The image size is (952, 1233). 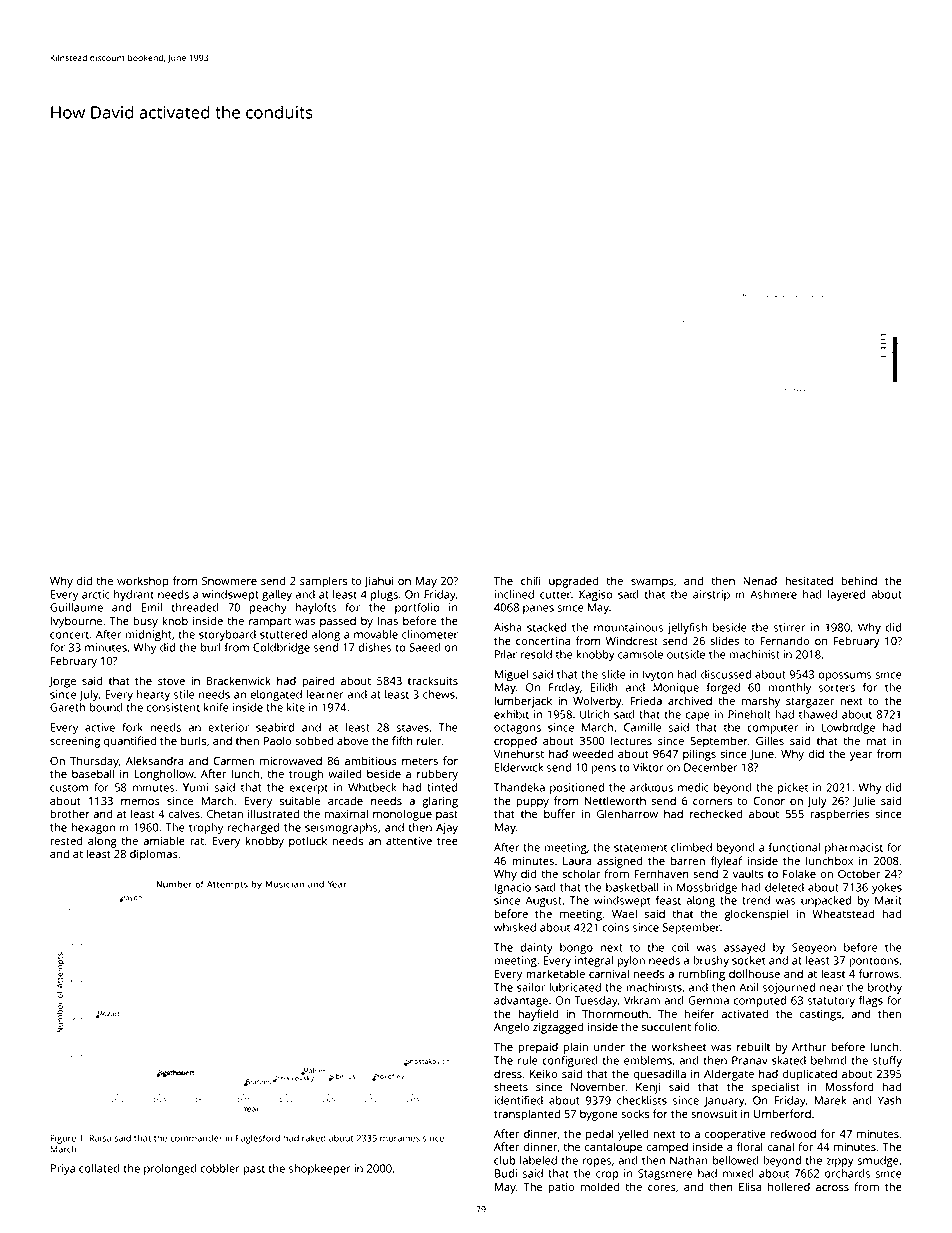 I want to click on arctic, so click(x=95, y=594).
